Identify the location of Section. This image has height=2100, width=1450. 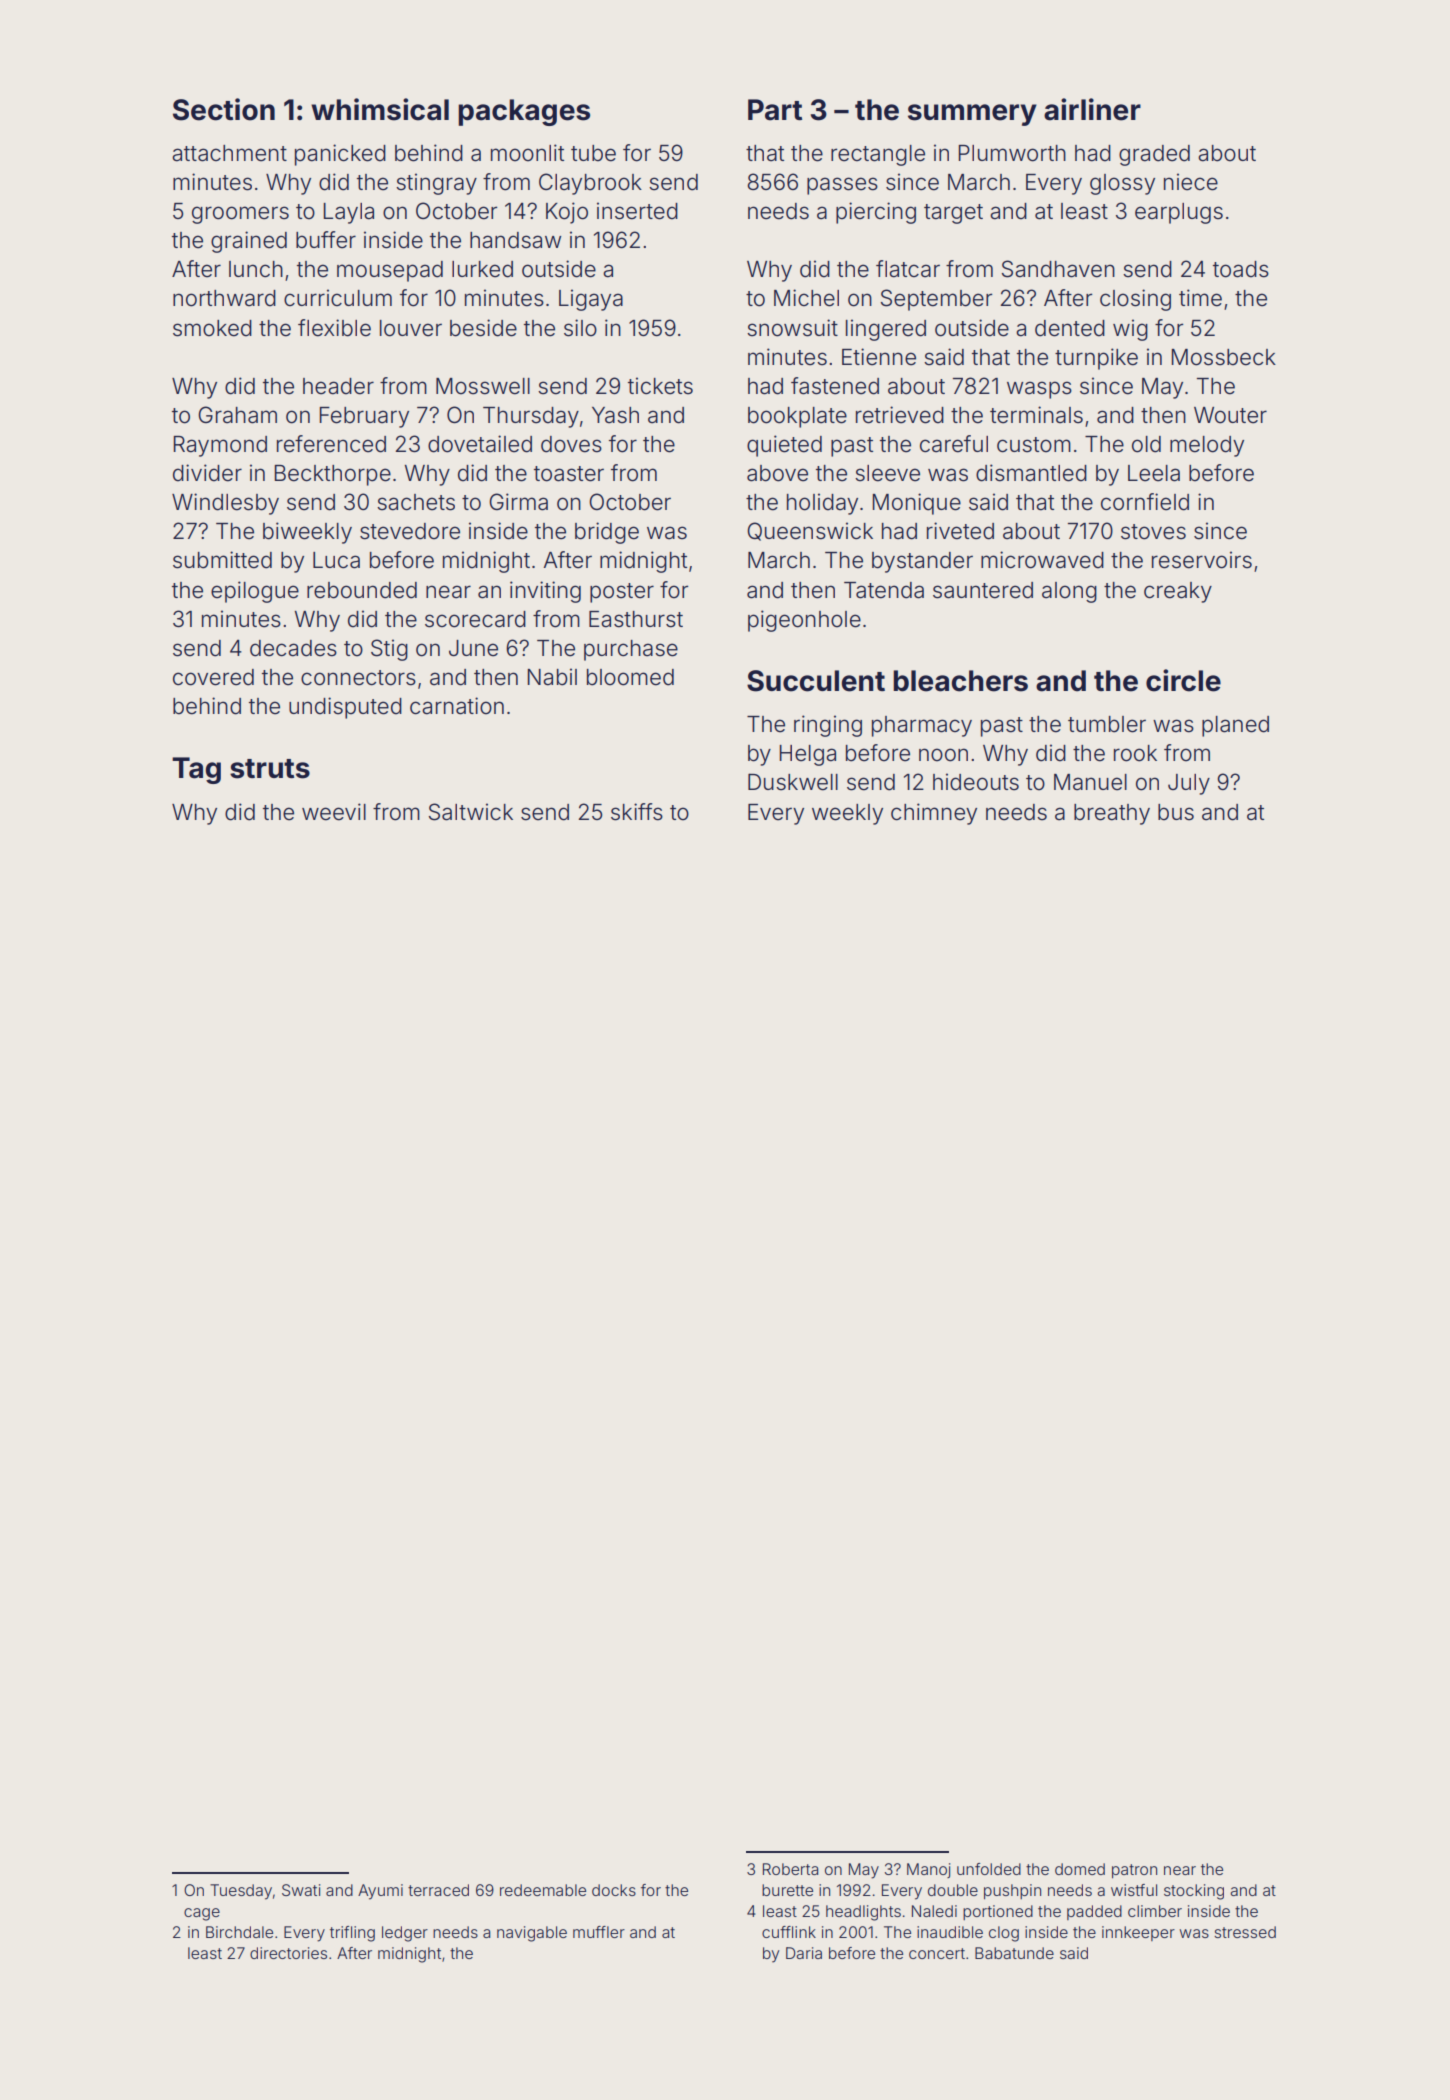
(224, 109).
